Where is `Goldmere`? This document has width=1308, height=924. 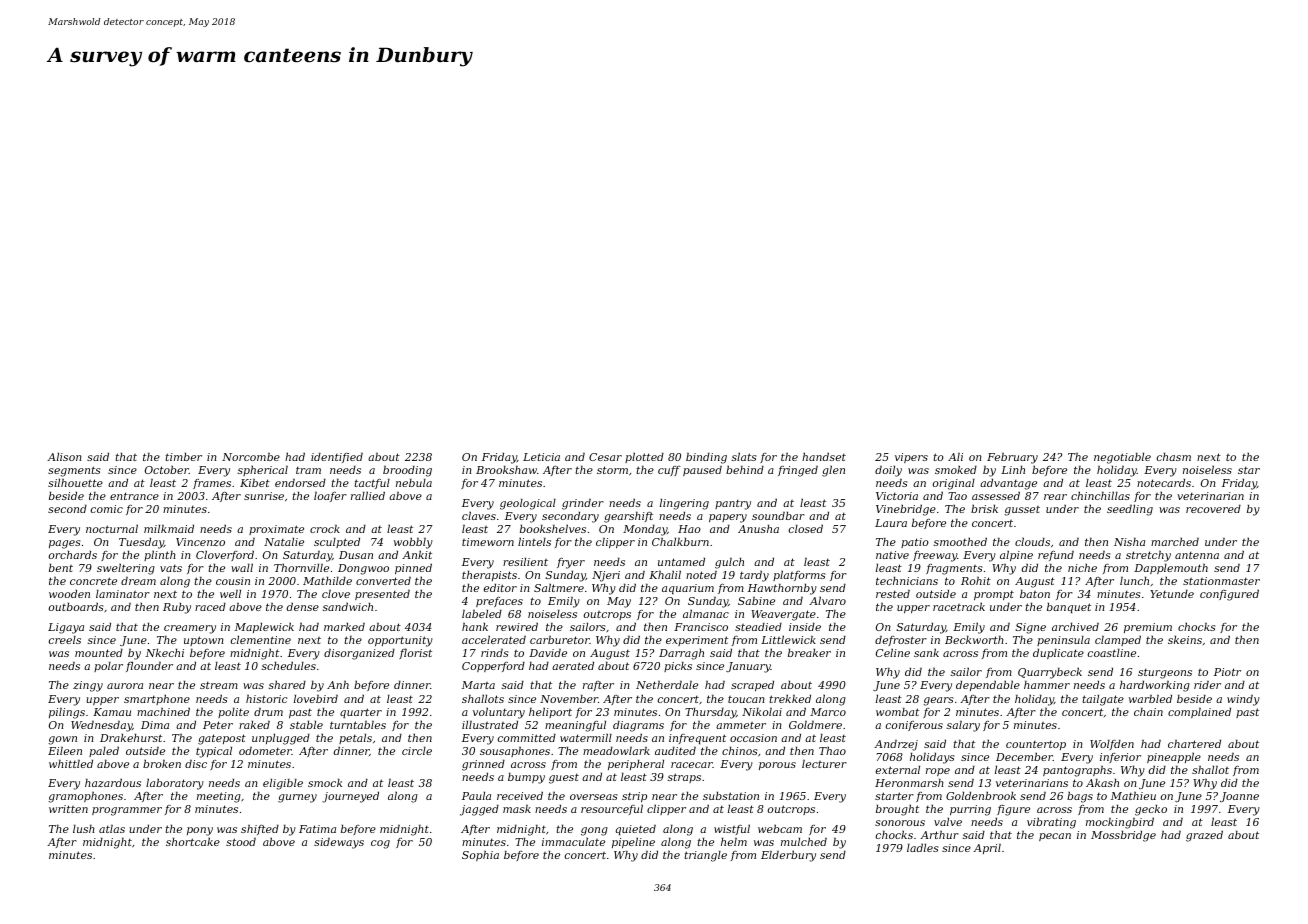 Goldmere is located at coordinates (815, 724).
